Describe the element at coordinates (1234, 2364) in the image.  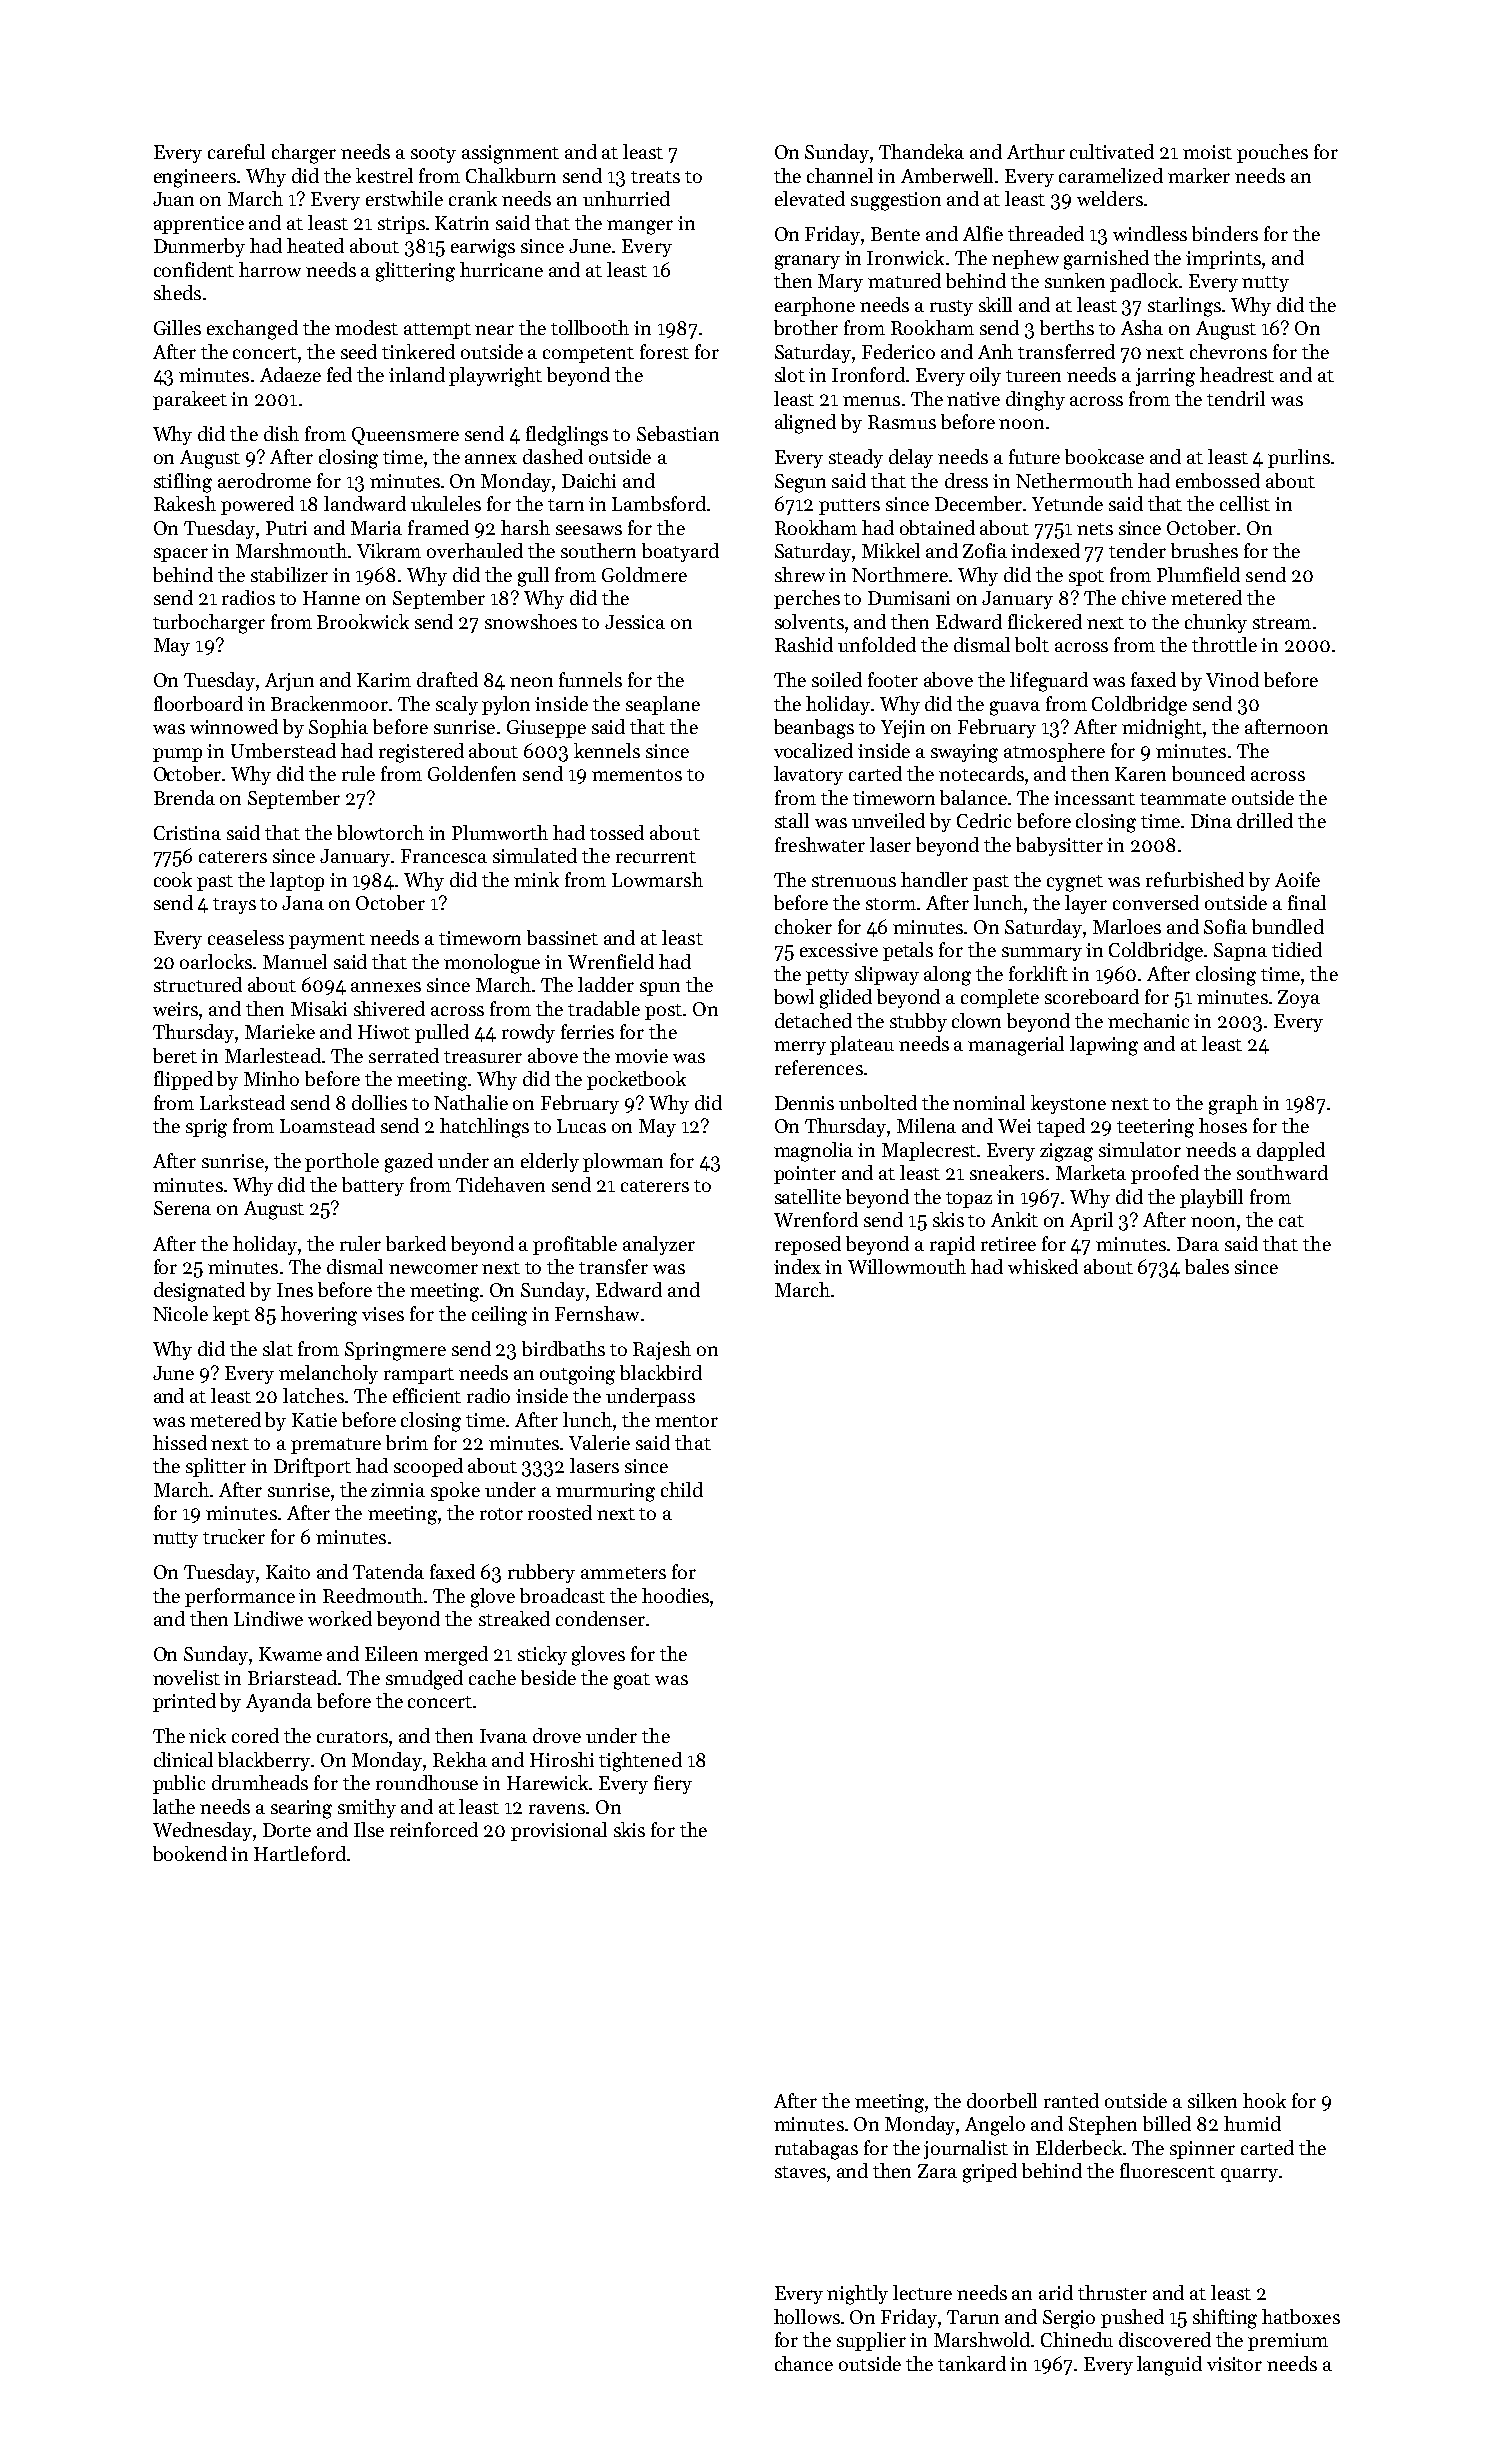
I see `visitor` at that location.
